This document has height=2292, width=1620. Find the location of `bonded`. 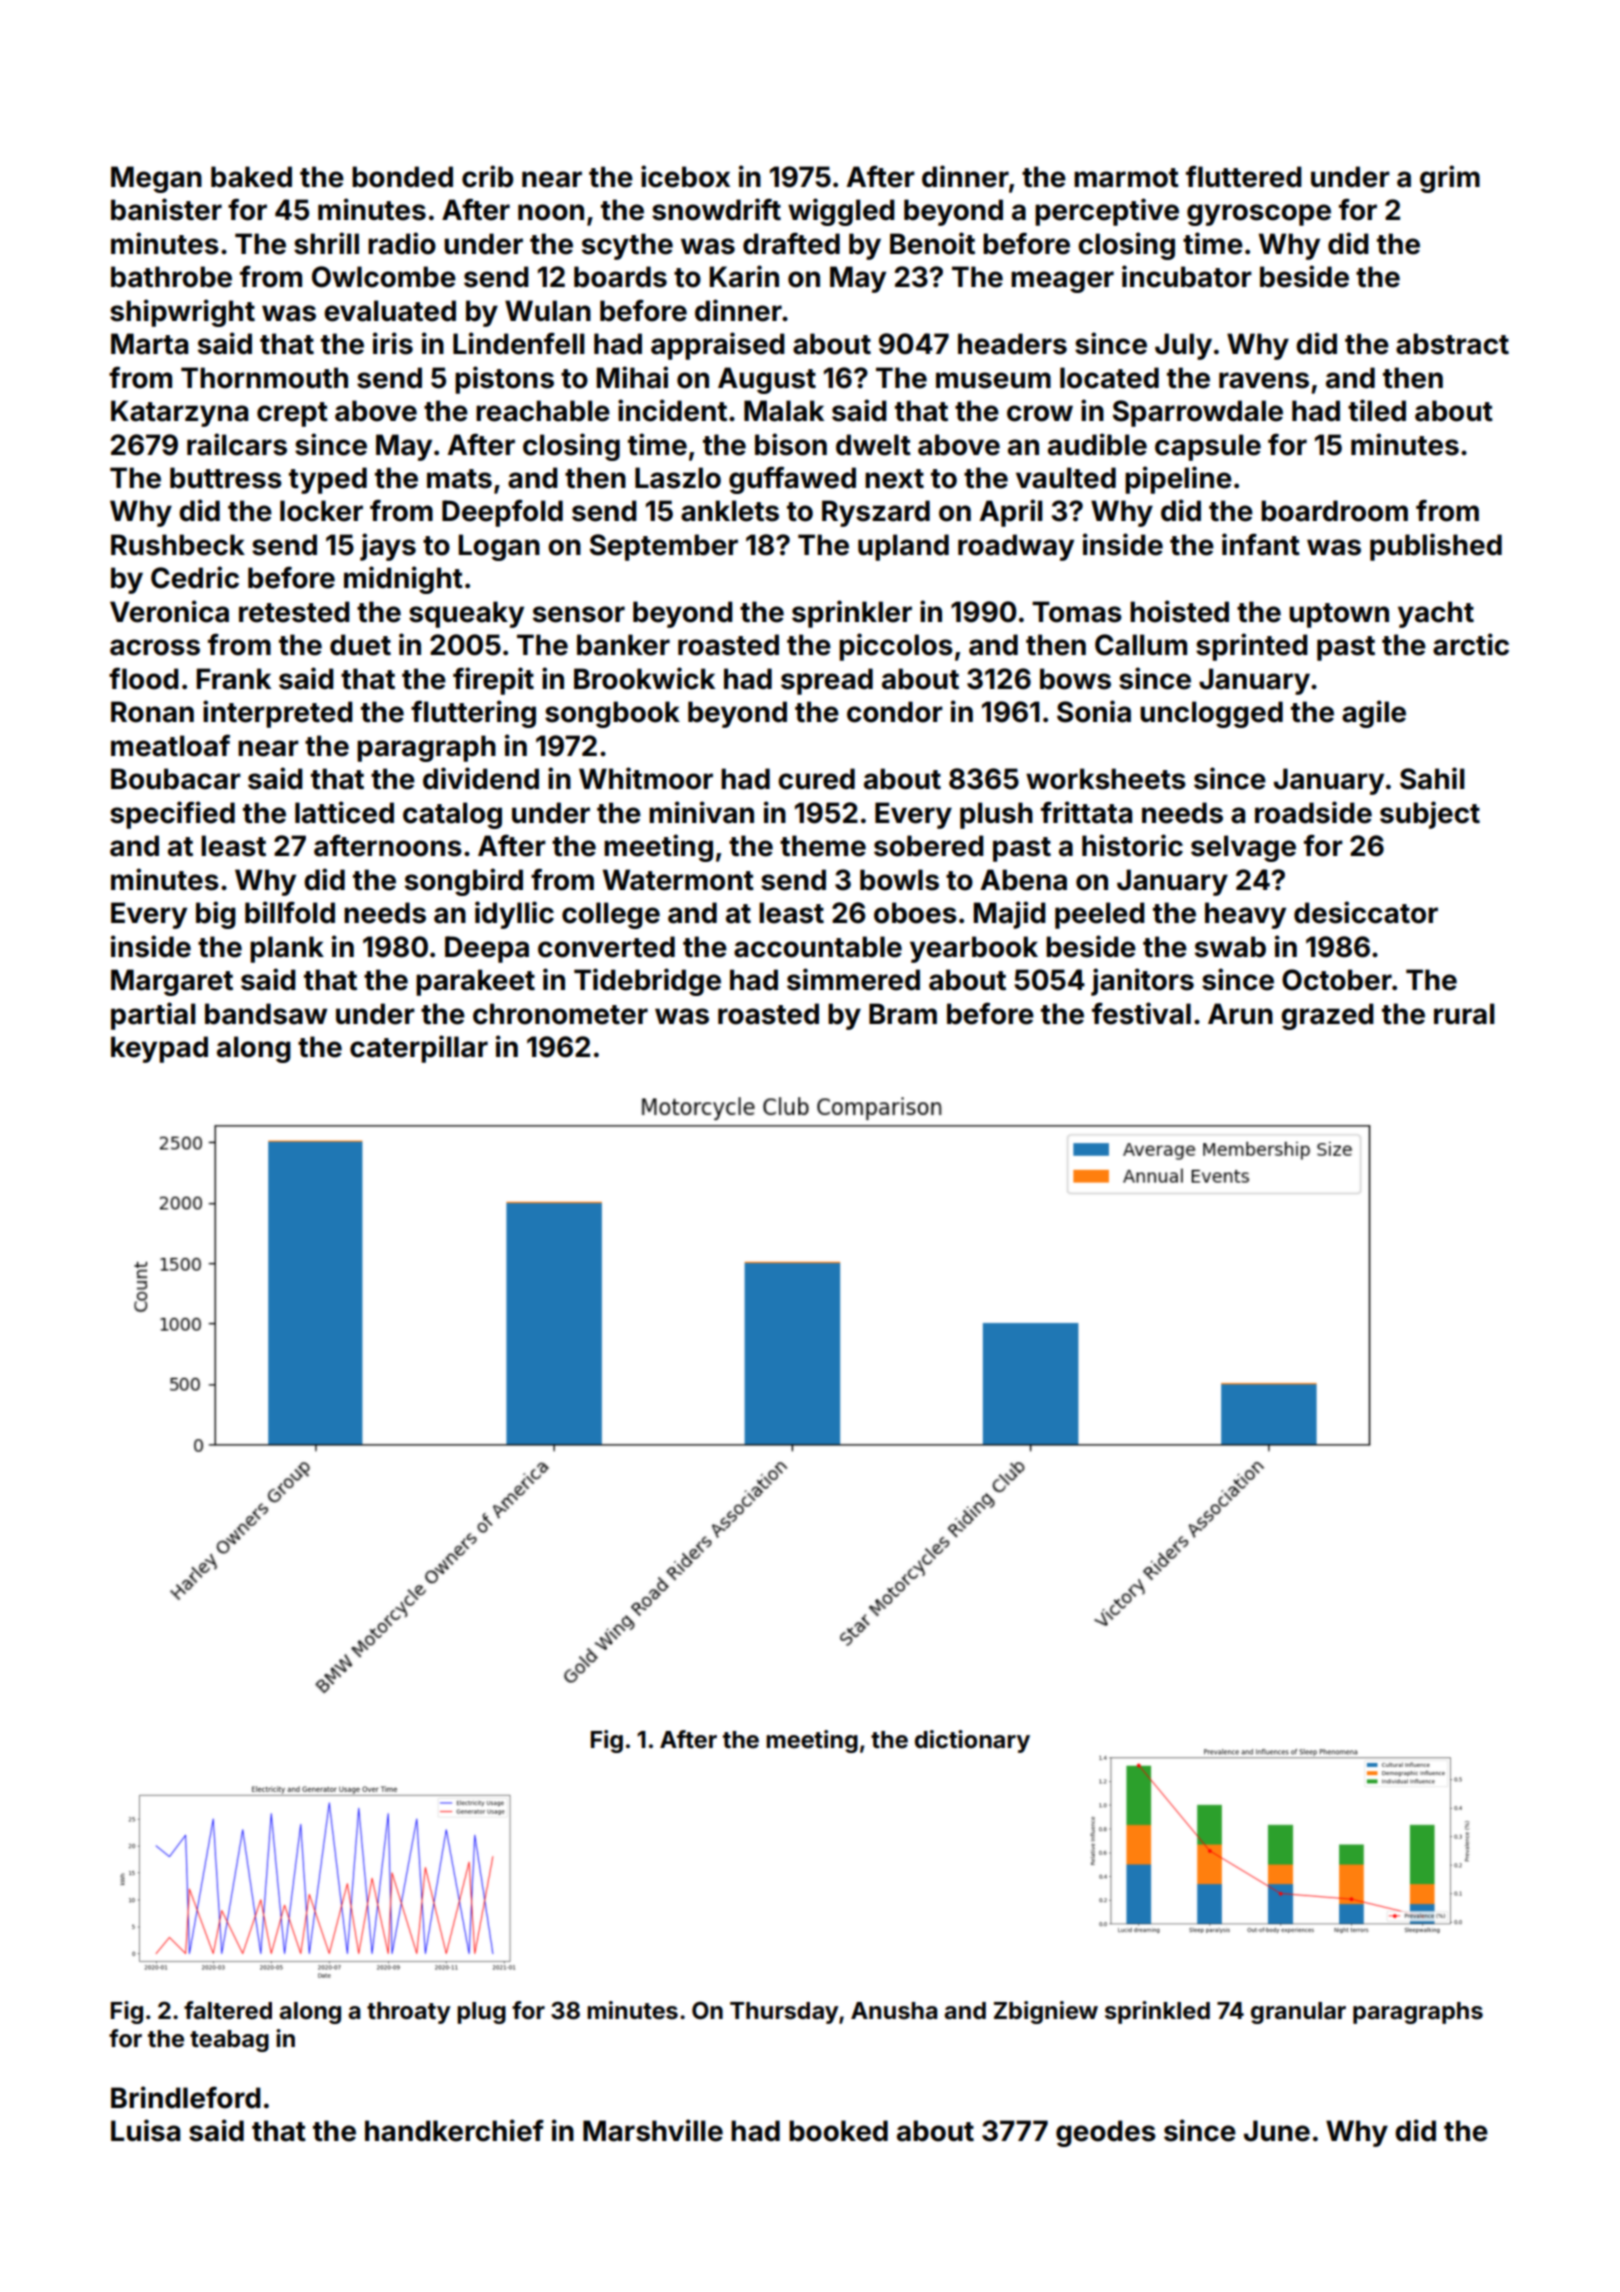

bonded is located at coordinates (402, 177).
